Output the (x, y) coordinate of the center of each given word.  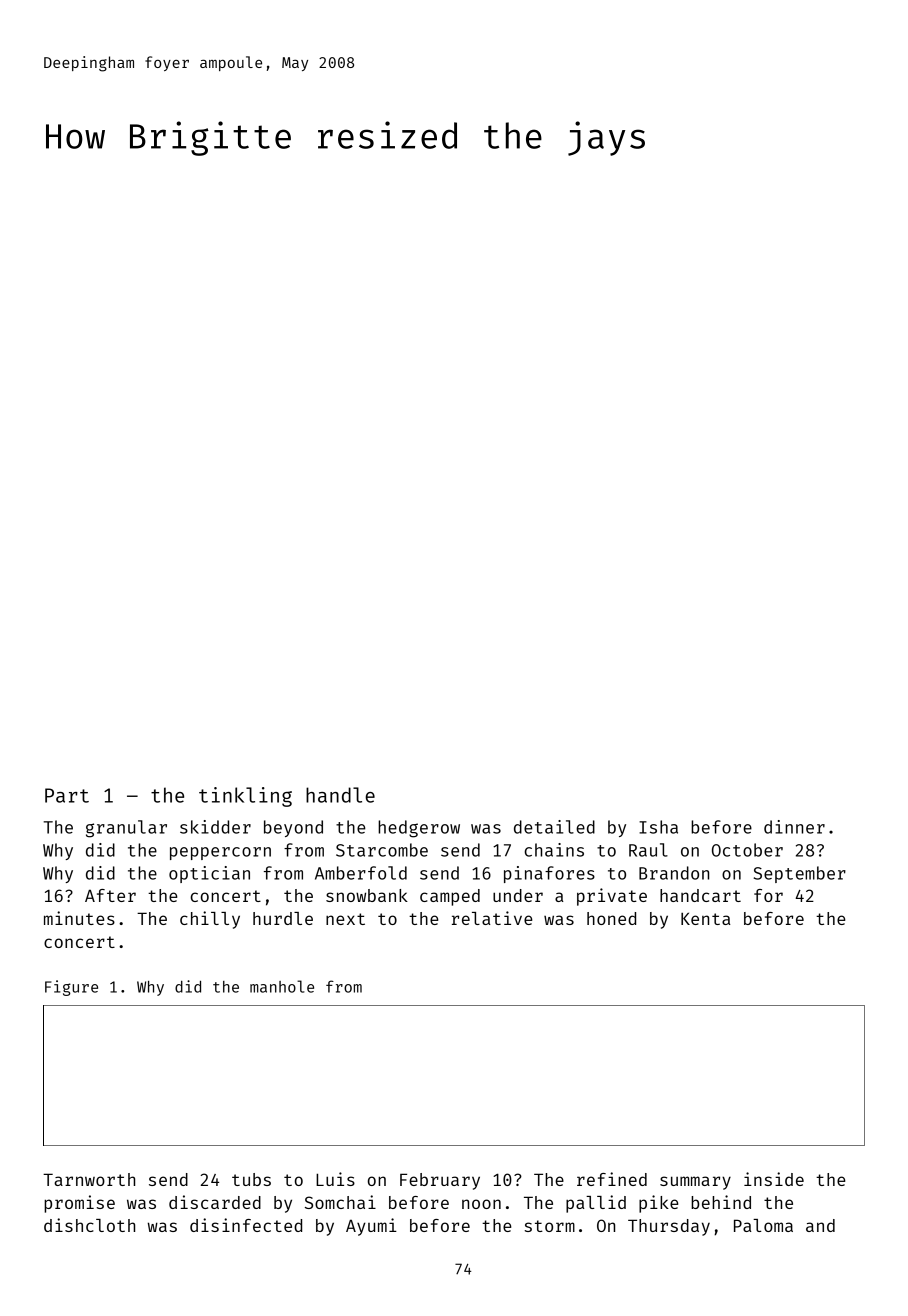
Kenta (706, 918)
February (440, 1181)
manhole (282, 986)
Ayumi (371, 1227)
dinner (794, 827)
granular (126, 829)
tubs (251, 1179)
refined (612, 1179)
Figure (71, 988)
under (518, 895)
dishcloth (89, 1225)
